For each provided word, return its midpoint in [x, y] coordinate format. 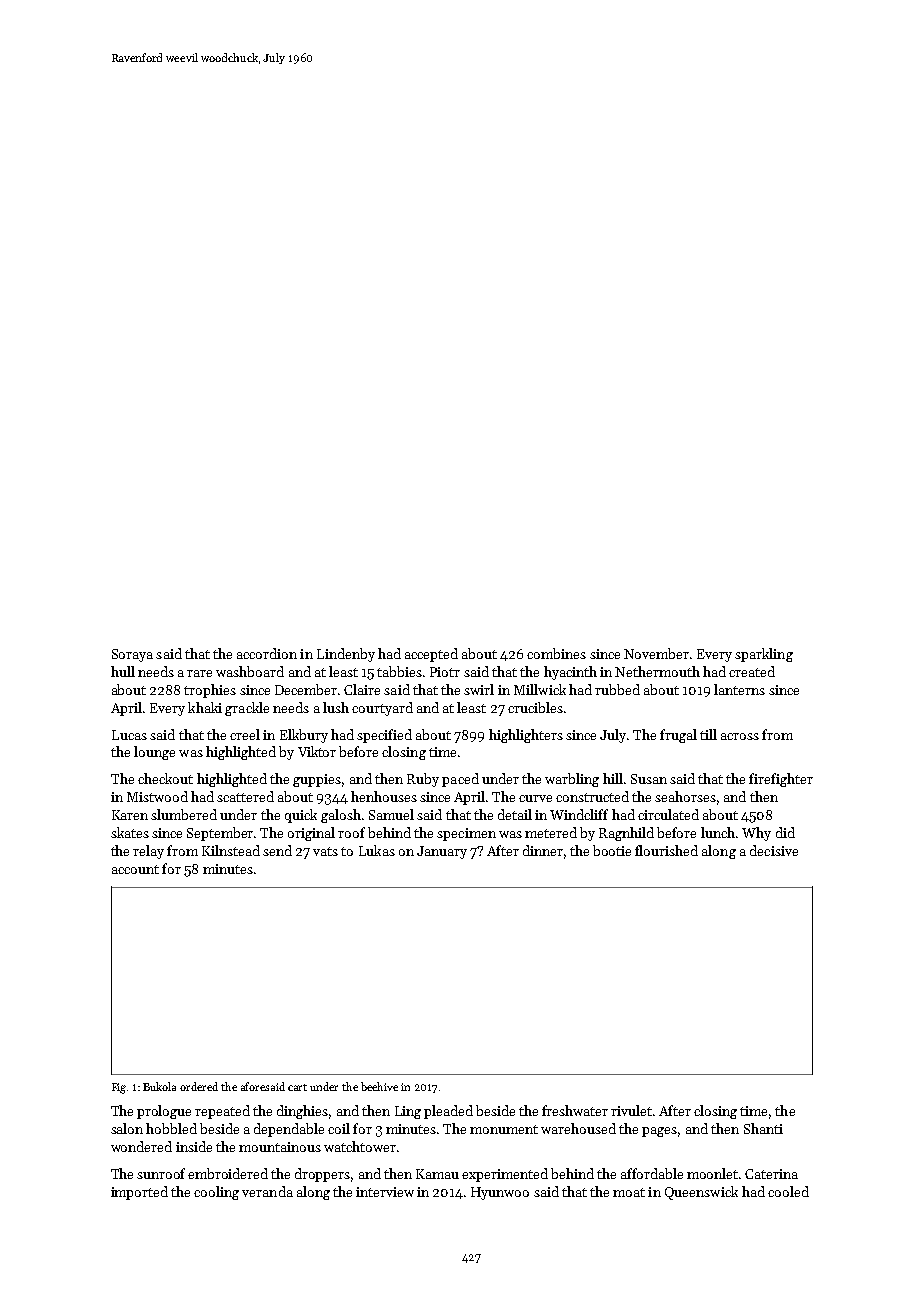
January [442, 852]
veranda [267, 1191]
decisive [774, 850]
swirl [479, 689]
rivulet [631, 1110]
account [135, 869]
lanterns [739, 689]
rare [199, 673]
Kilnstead [231, 850]
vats [325, 851]
